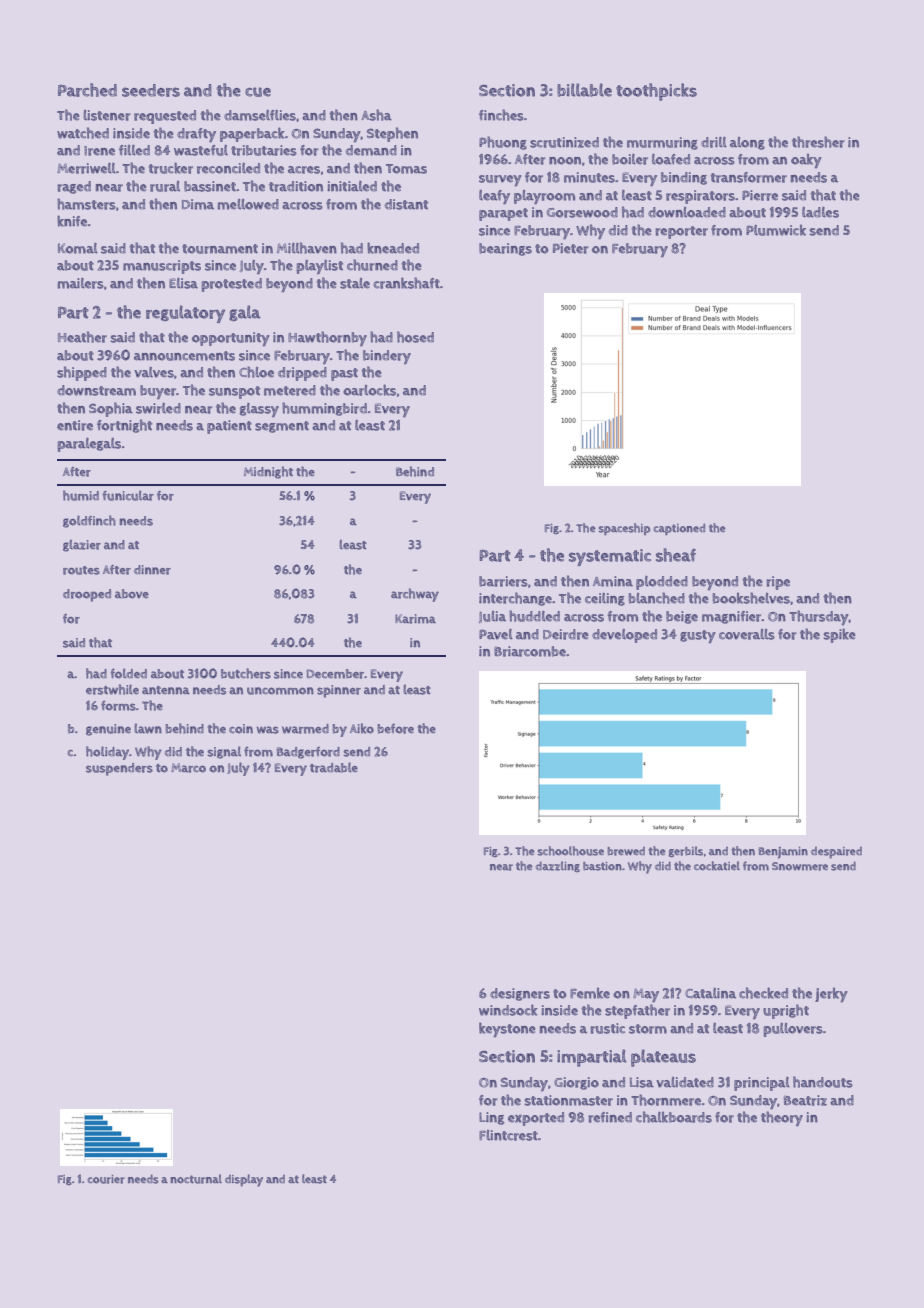 The image size is (924, 1308). I want to click on bastion, so click(602, 866).
